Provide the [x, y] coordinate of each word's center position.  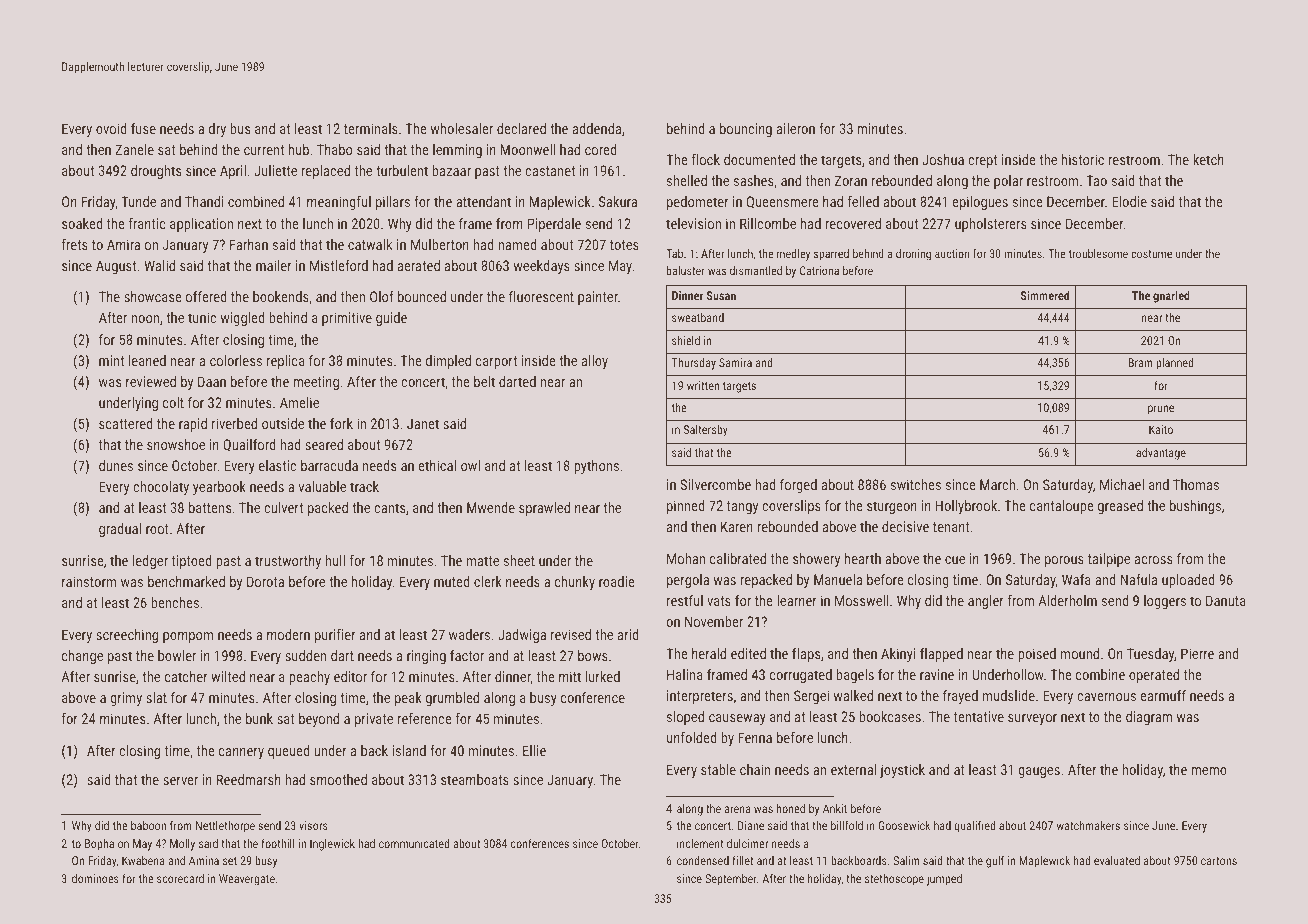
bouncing [746, 130]
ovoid [111, 128]
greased [1120, 507]
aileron [796, 128]
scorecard [180, 878]
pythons [596, 467]
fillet [742, 860]
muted [452, 581]
